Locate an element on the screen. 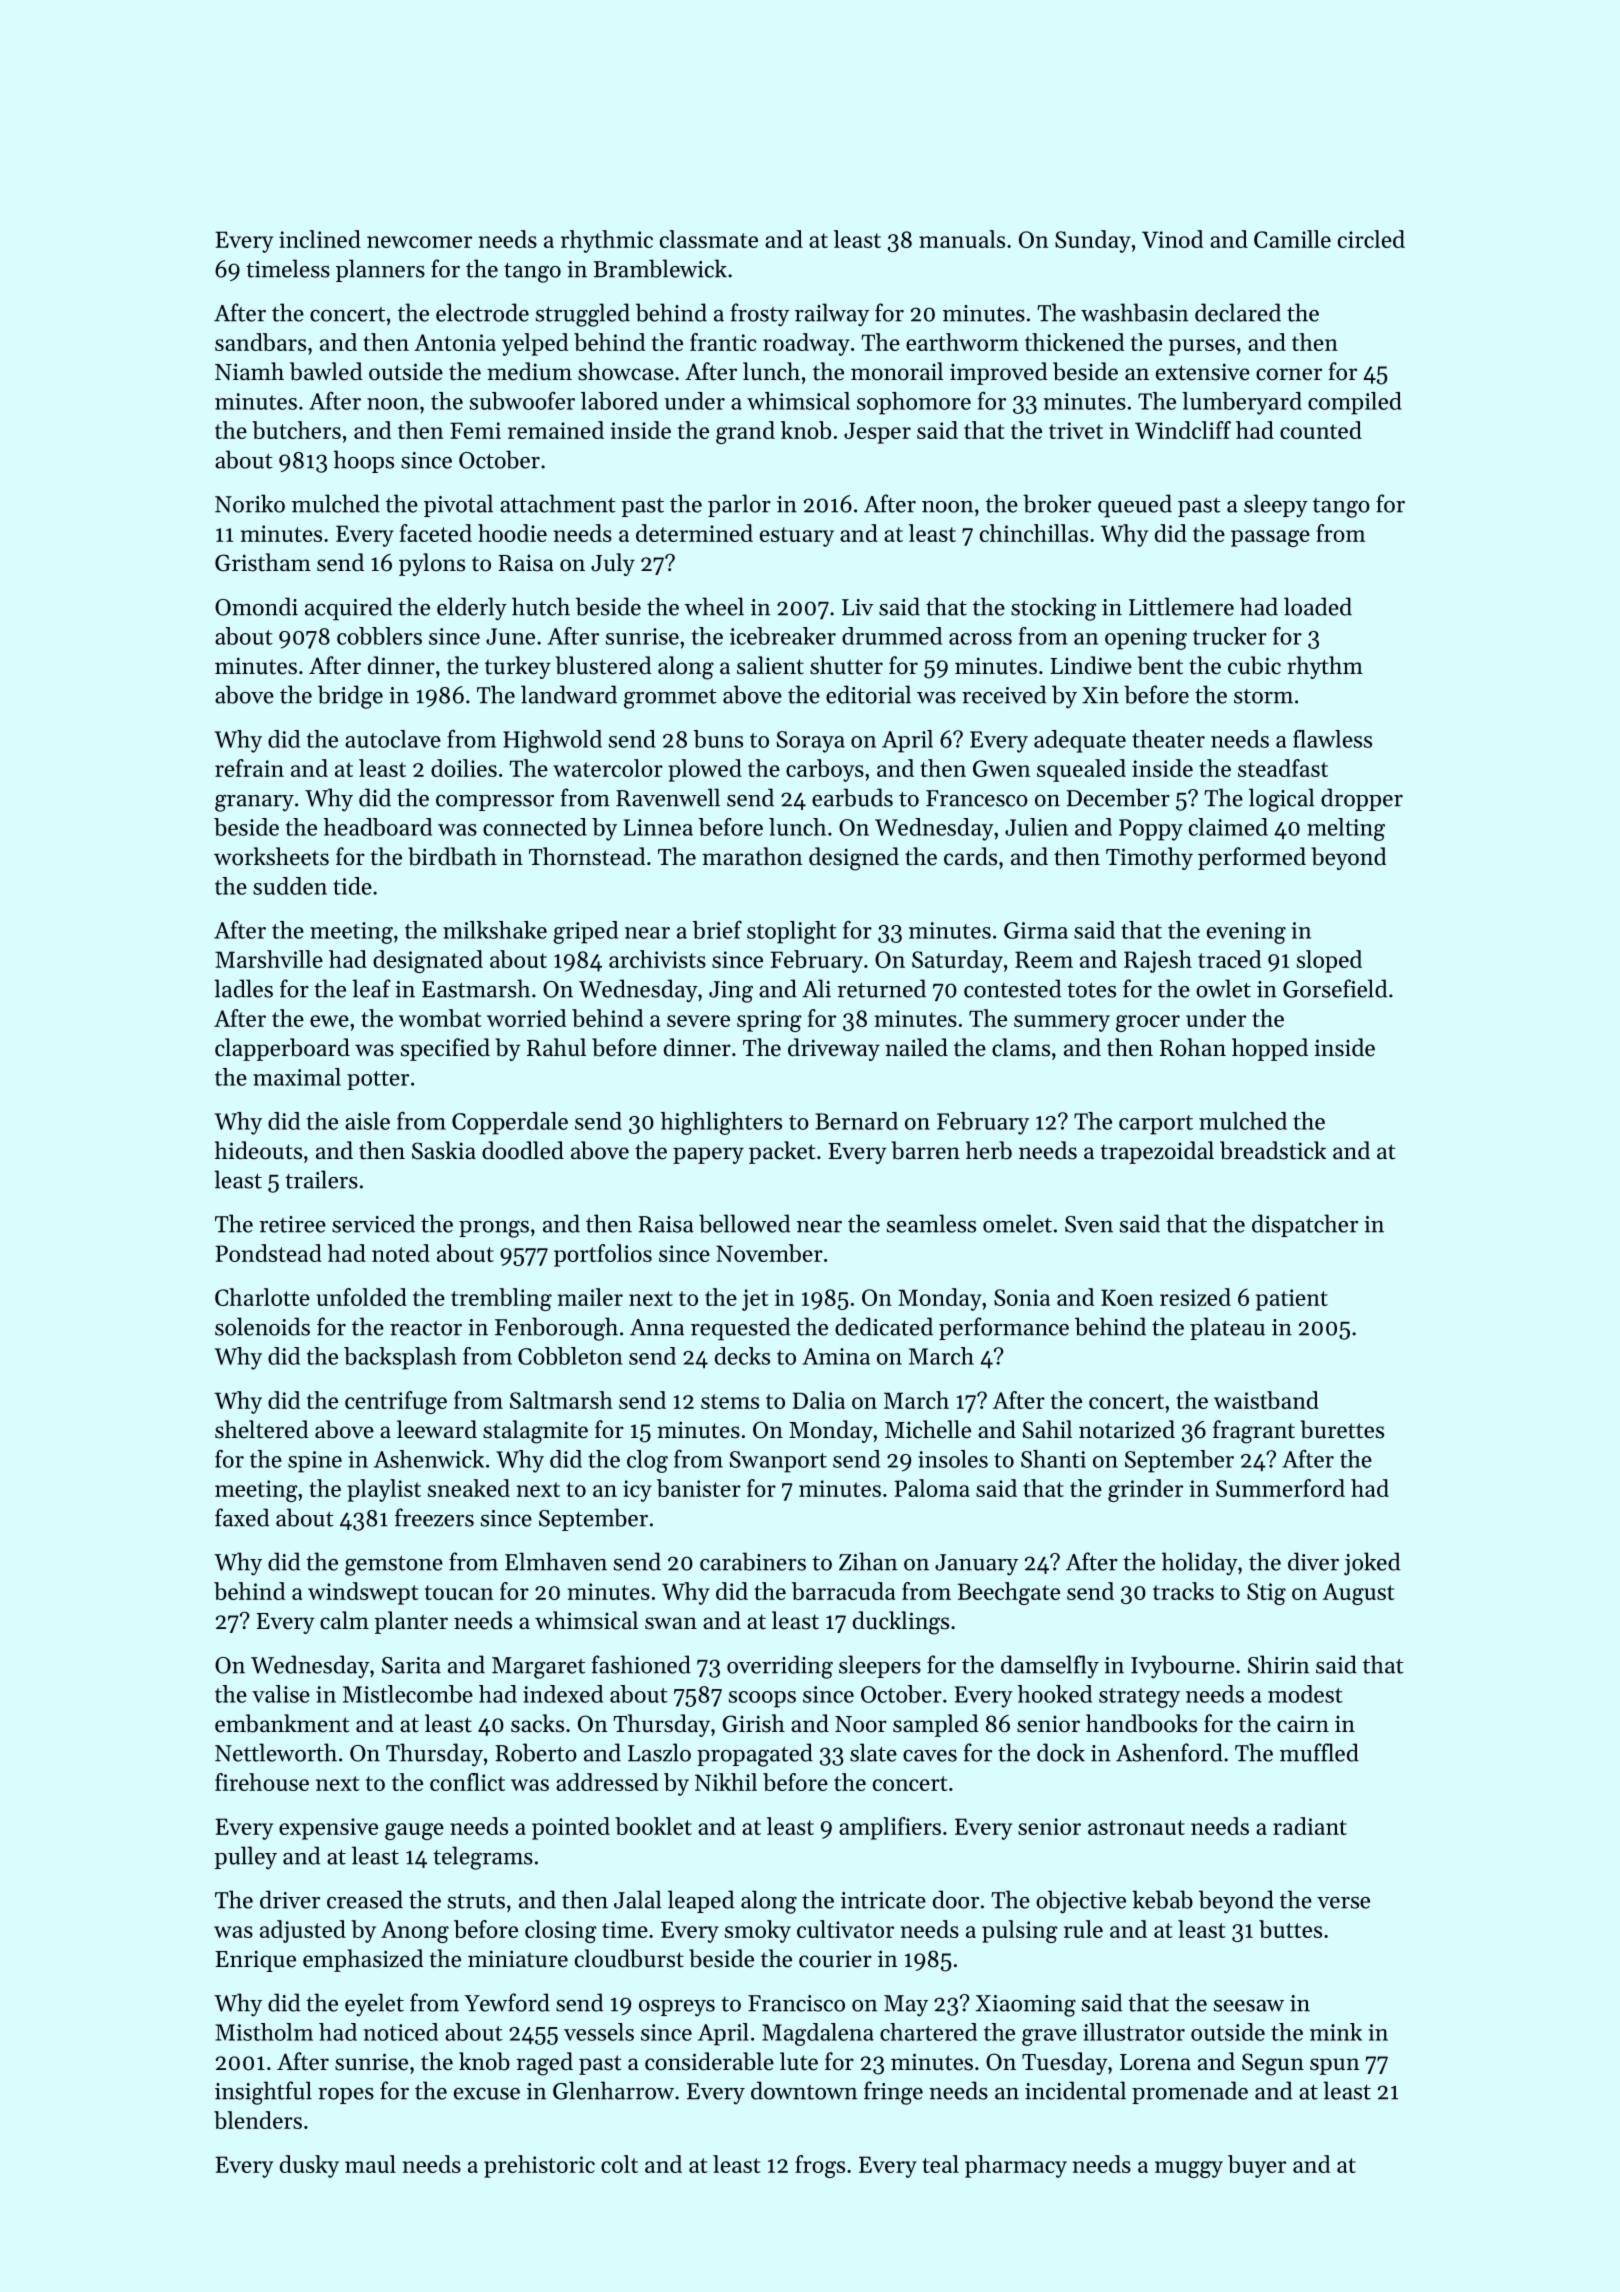 This screenshot has width=1620, height=2292. smoky is located at coordinates (758, 1931).
